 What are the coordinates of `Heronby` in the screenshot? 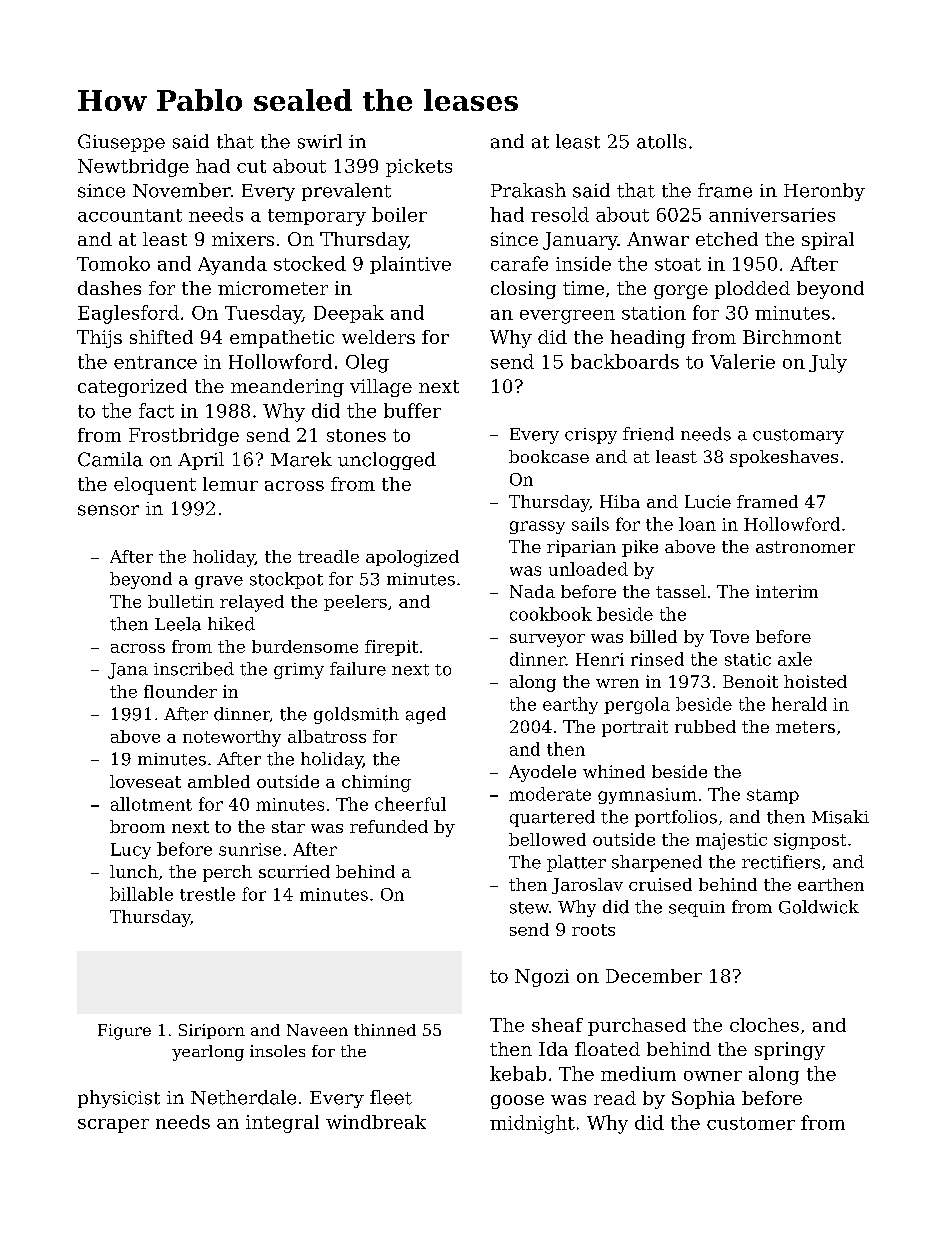 It's located at (824, 192).
